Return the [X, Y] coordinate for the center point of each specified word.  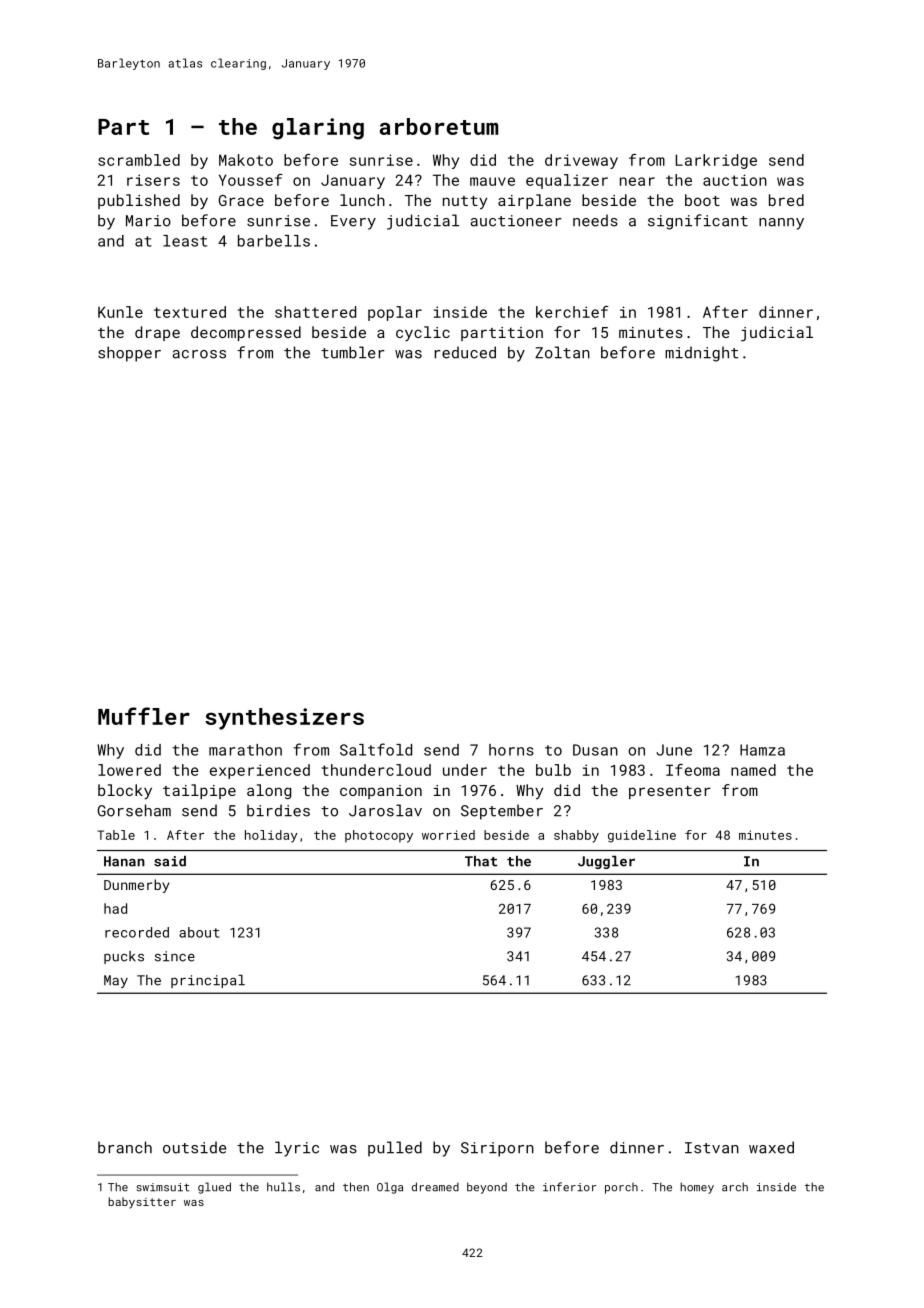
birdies [278, 810]
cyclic [423, 333]
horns [511, 750]
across [199, 354]
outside [194, 1147]
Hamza [762, 750]
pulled [395, 1149]
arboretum [439, 126]
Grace [241, 200]
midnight [701, 354]
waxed [771, 1147]
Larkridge [716, 161]
